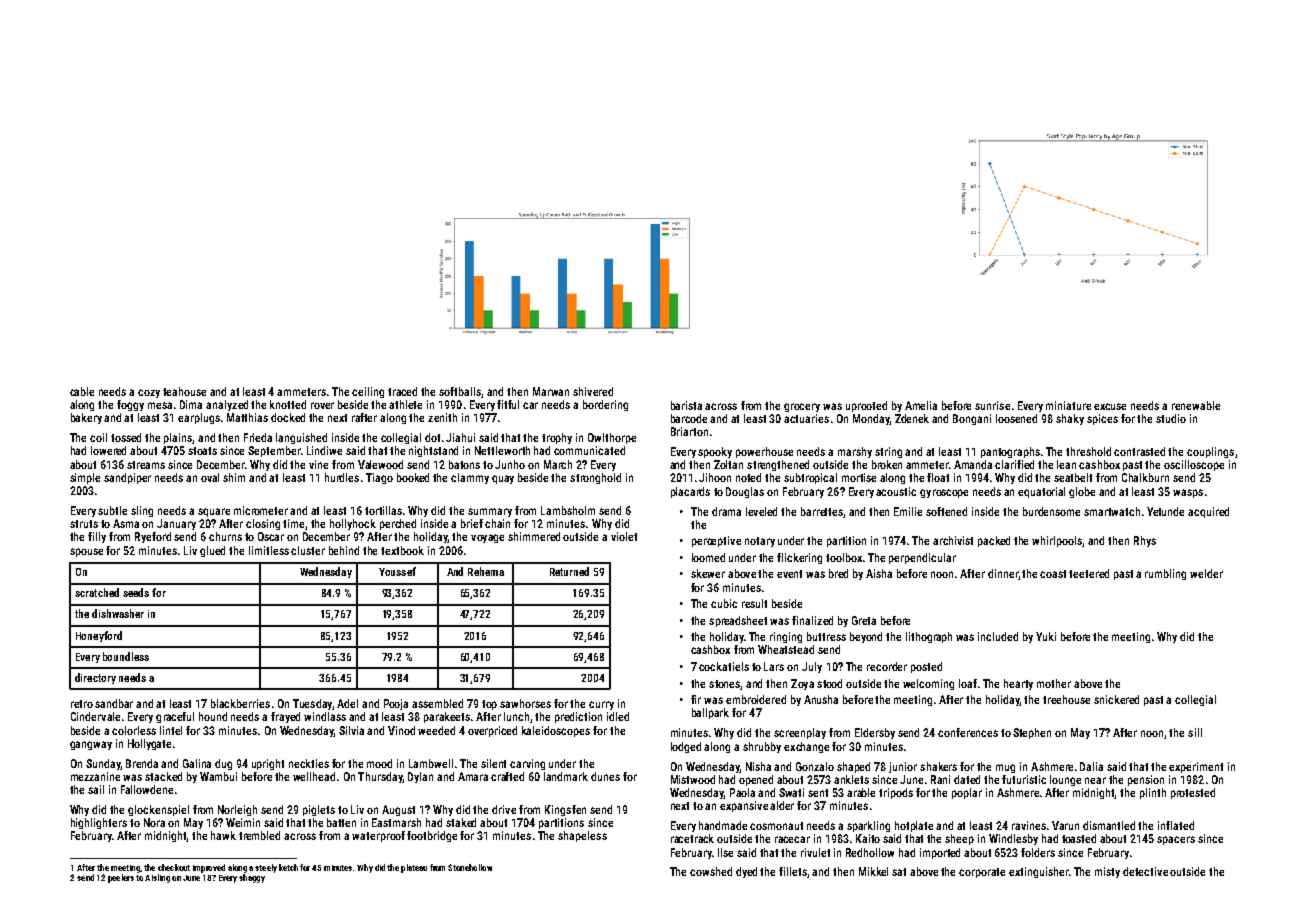 The width and height of the image is (1308, 924). What do you see at coordinates (209, 868) in the image?
I see `improved` at bounding box center [209, 868].
